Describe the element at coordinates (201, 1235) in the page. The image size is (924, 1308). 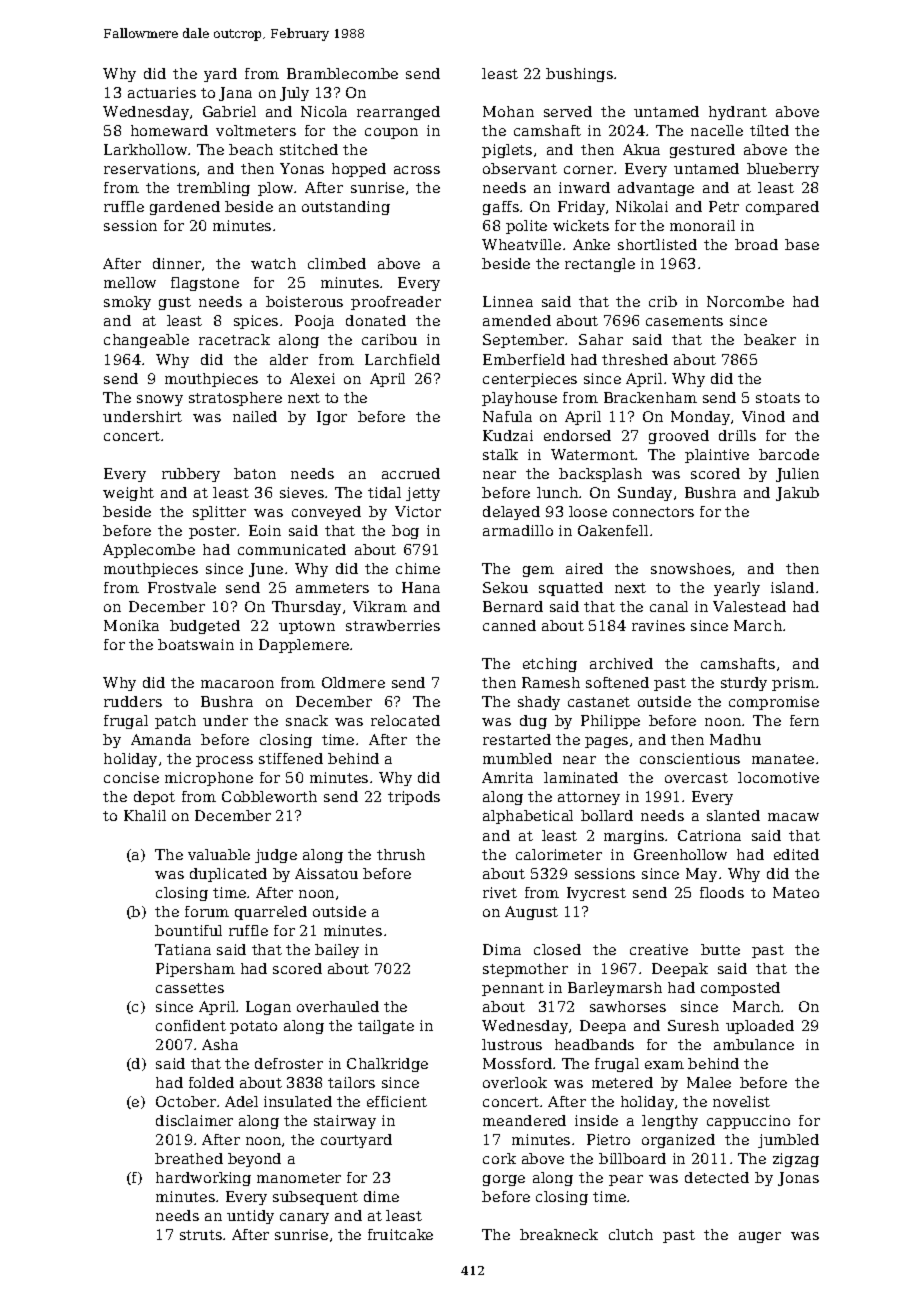
I see `struts` at that location.
